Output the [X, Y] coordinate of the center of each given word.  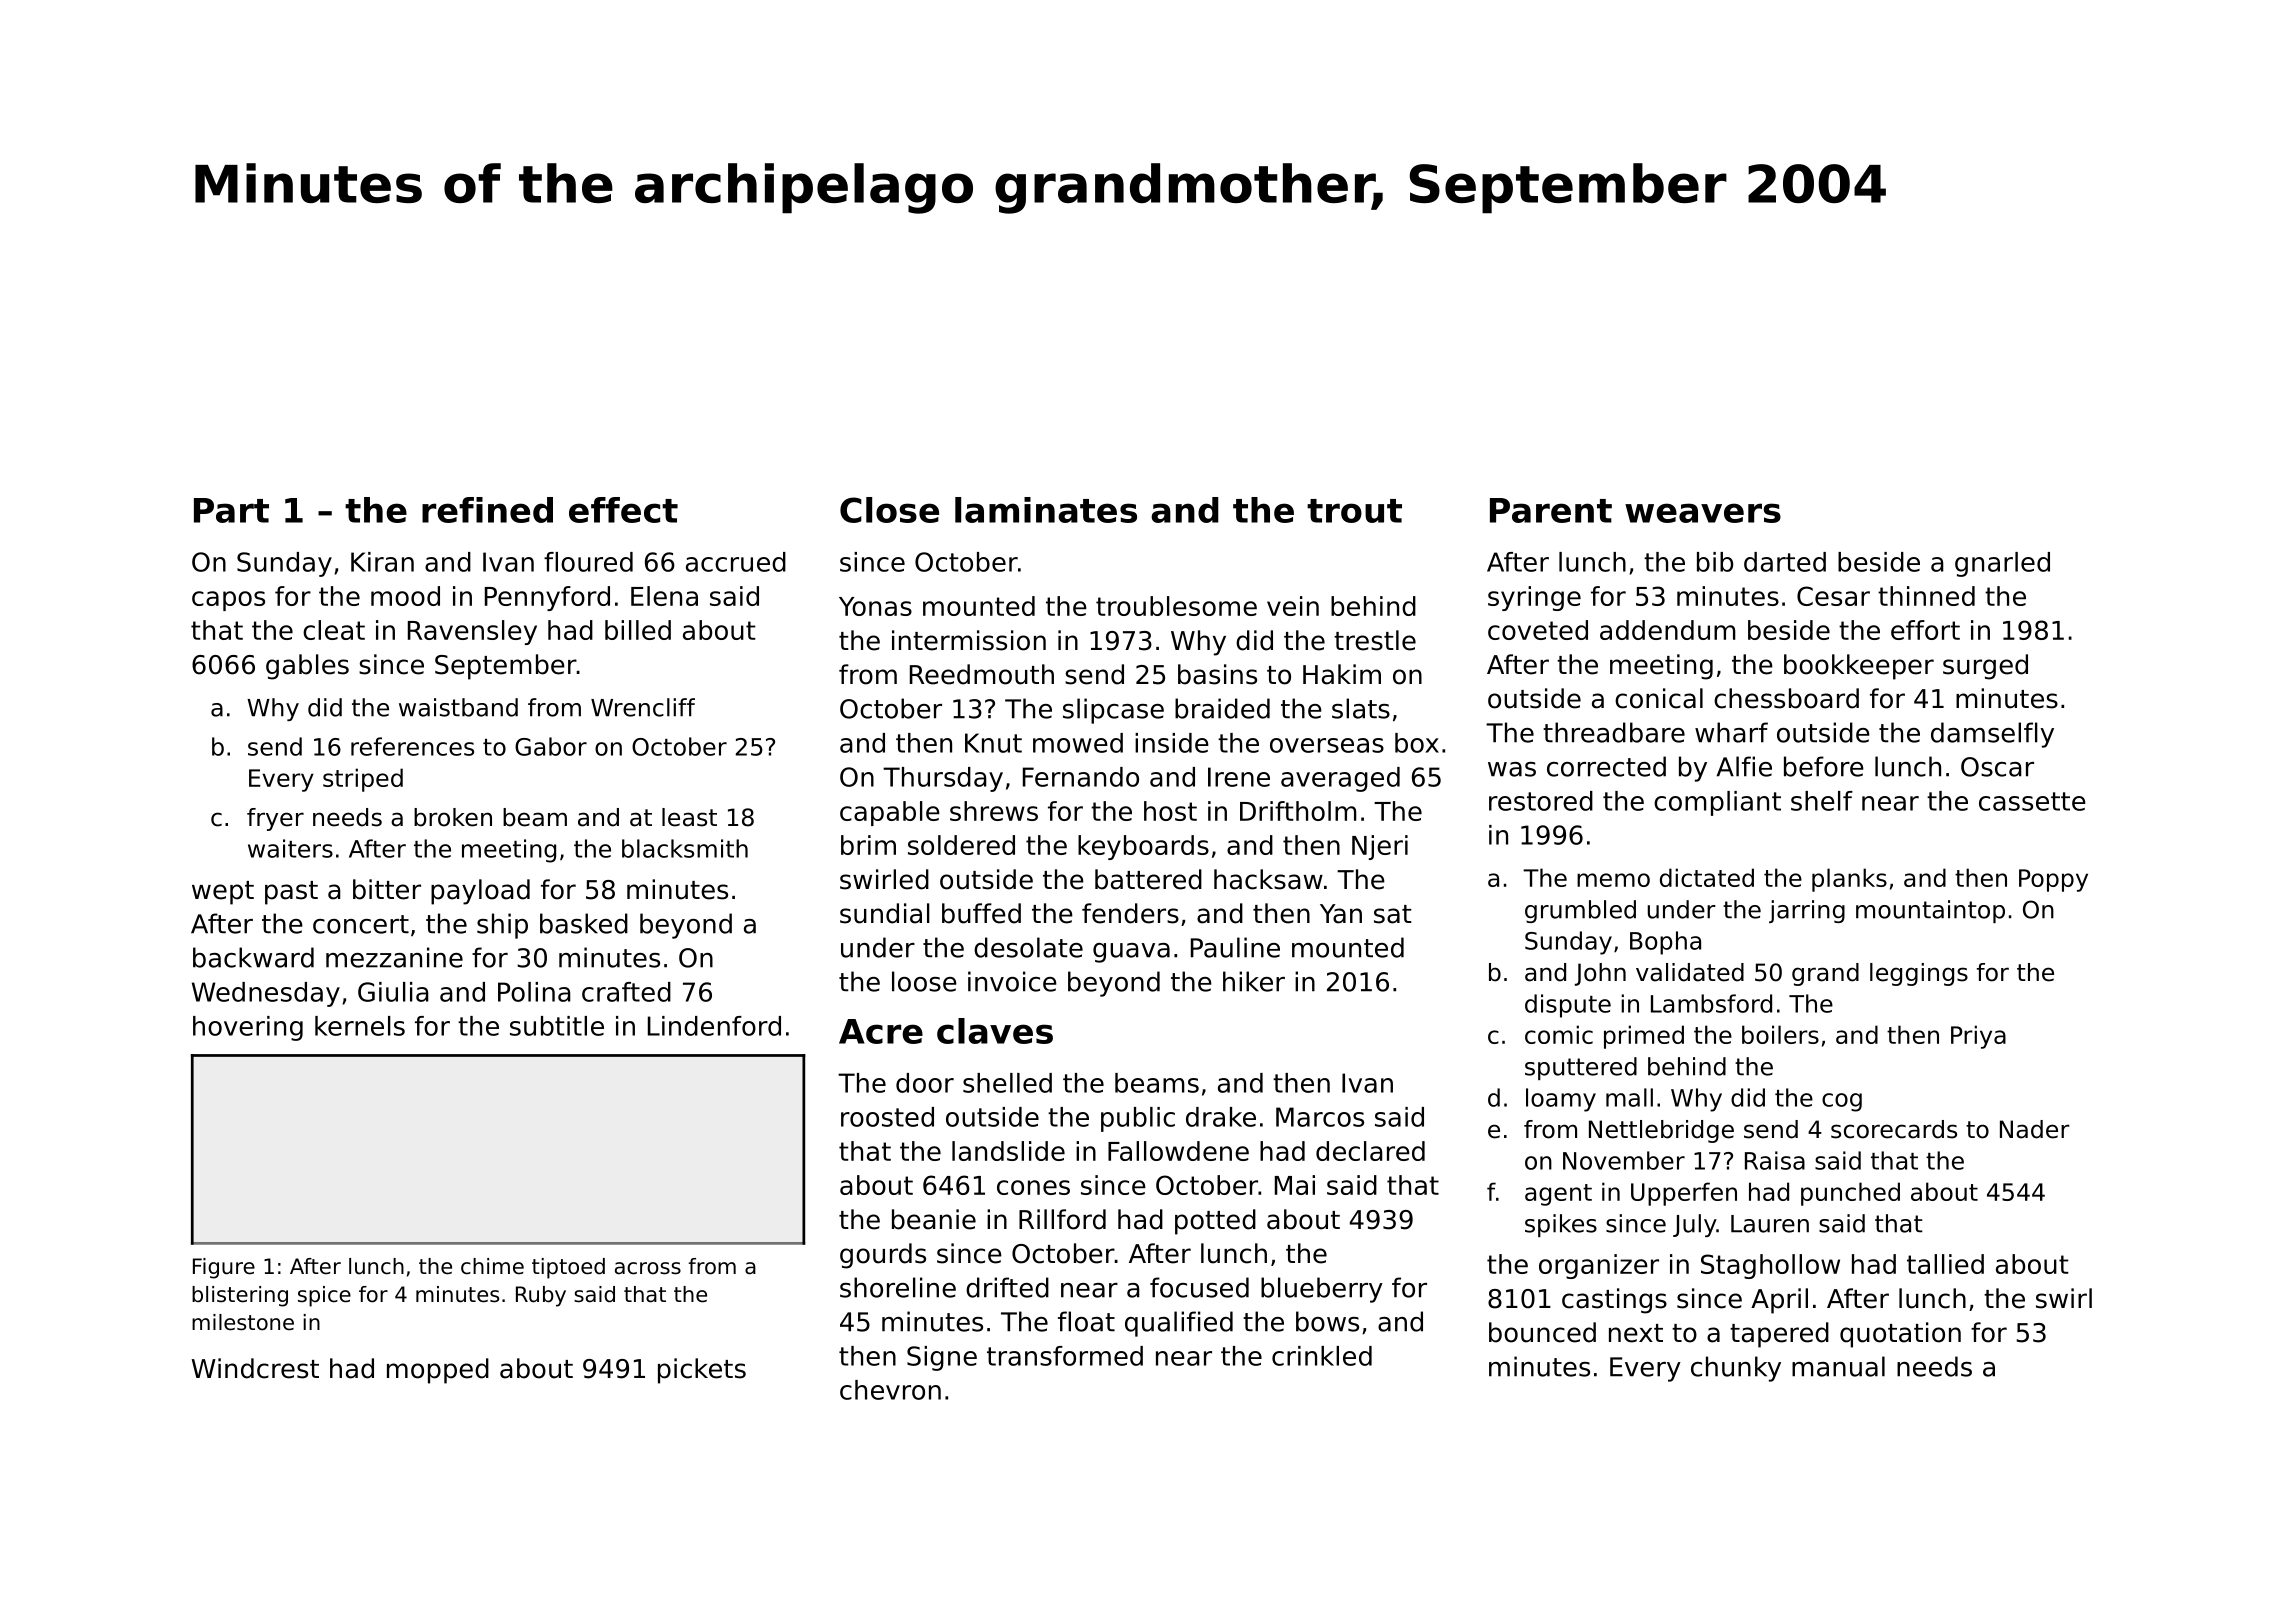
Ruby [541, 1296]
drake [1221, 1117]
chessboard [1786, 698]
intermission [969, 640]
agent [1558, 1195]
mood [405, 596]
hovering [248, 1028]
